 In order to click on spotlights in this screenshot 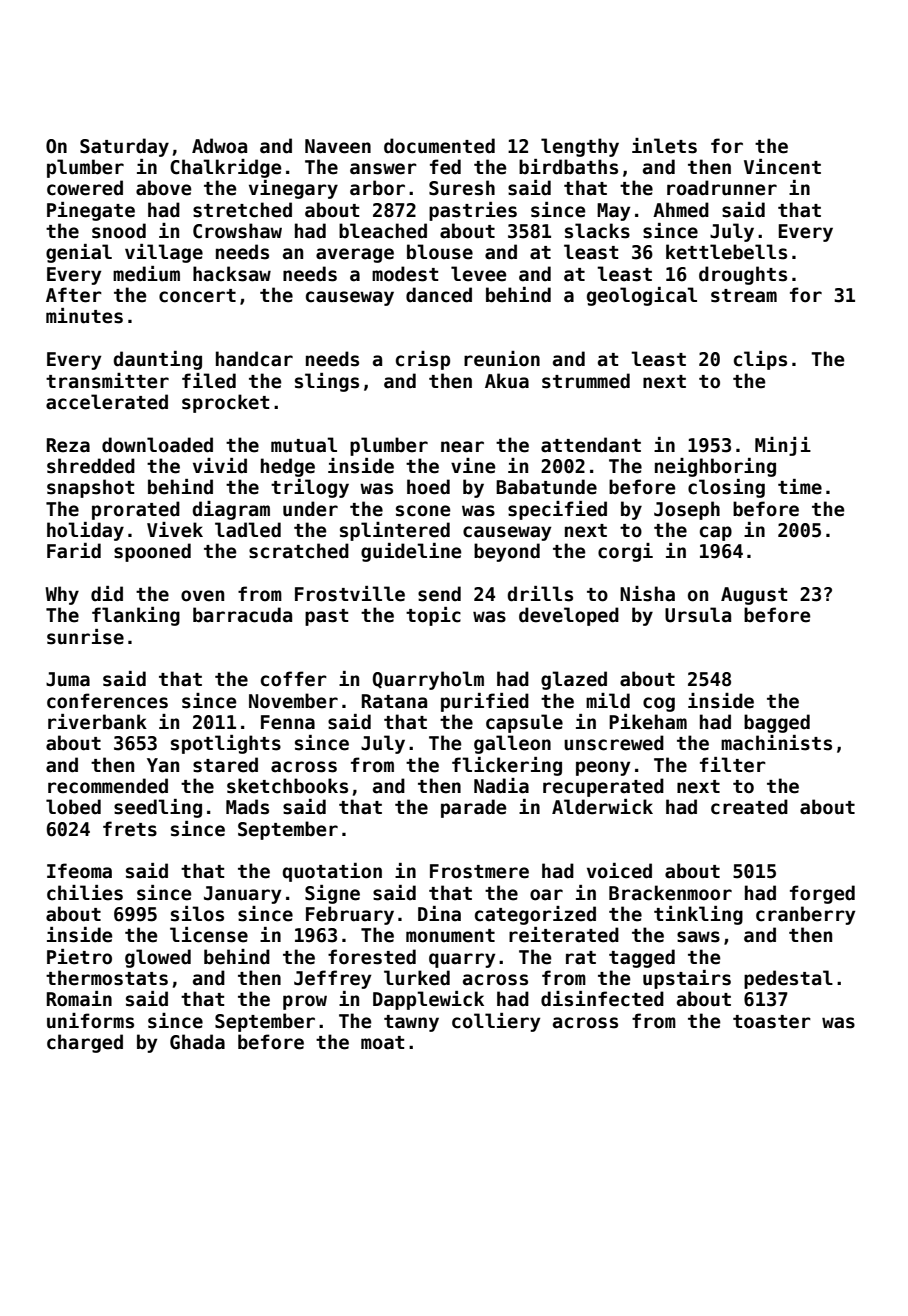, I will do `click(226, 744)`.
